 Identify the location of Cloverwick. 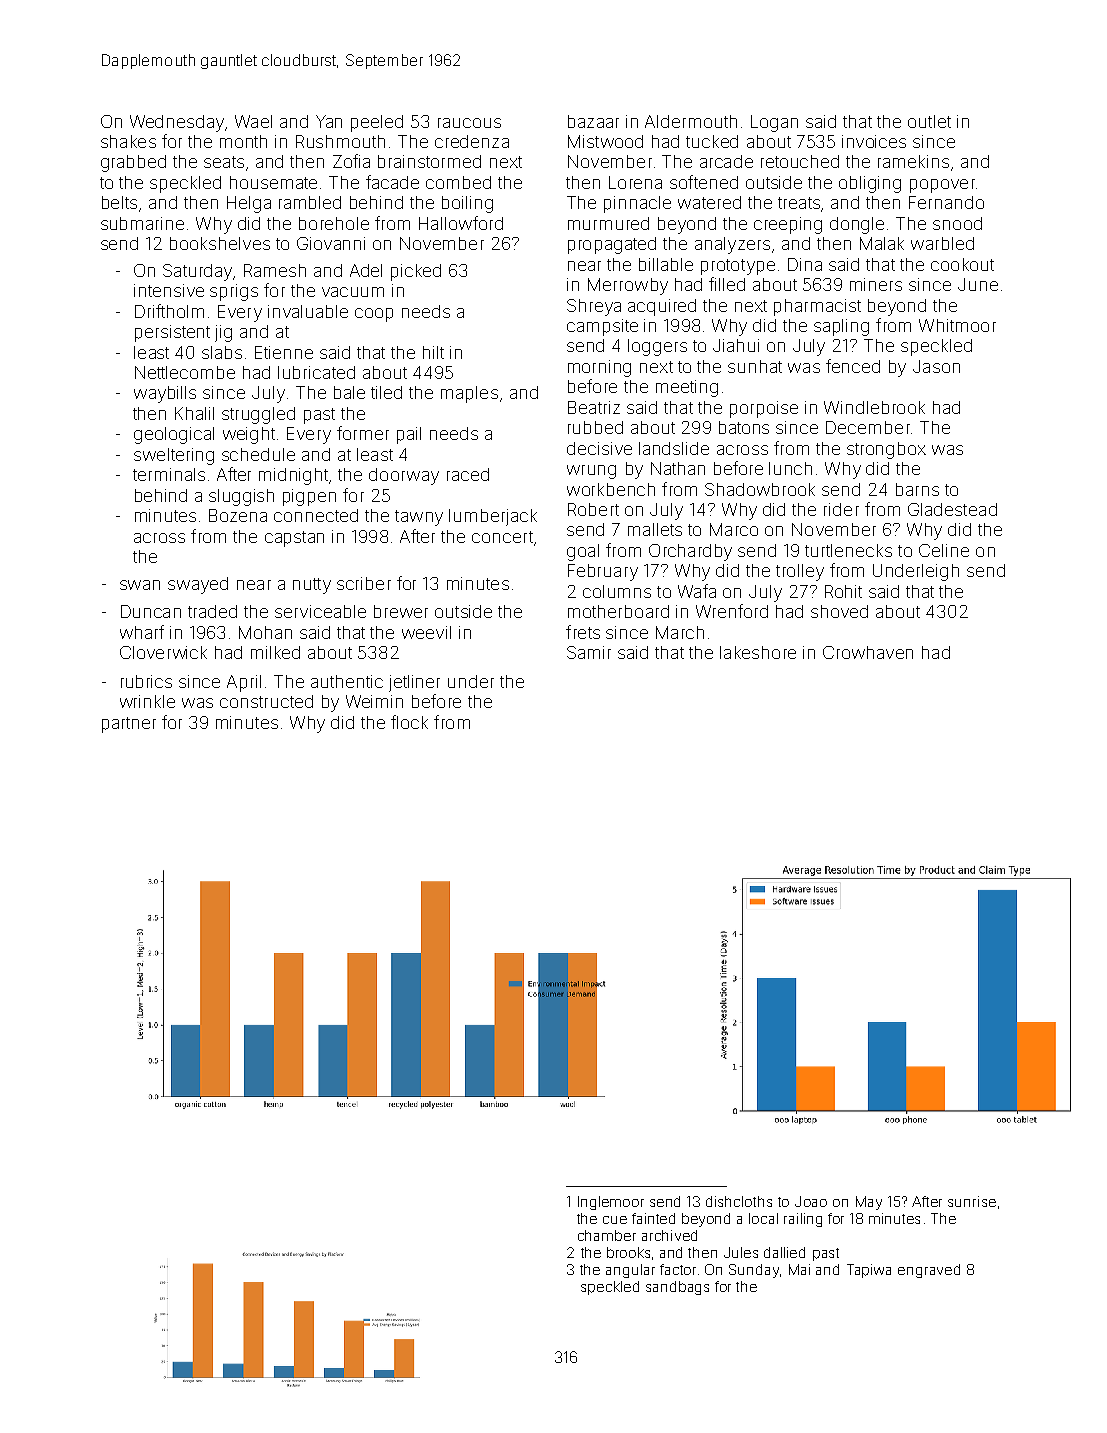
(163, 652).
